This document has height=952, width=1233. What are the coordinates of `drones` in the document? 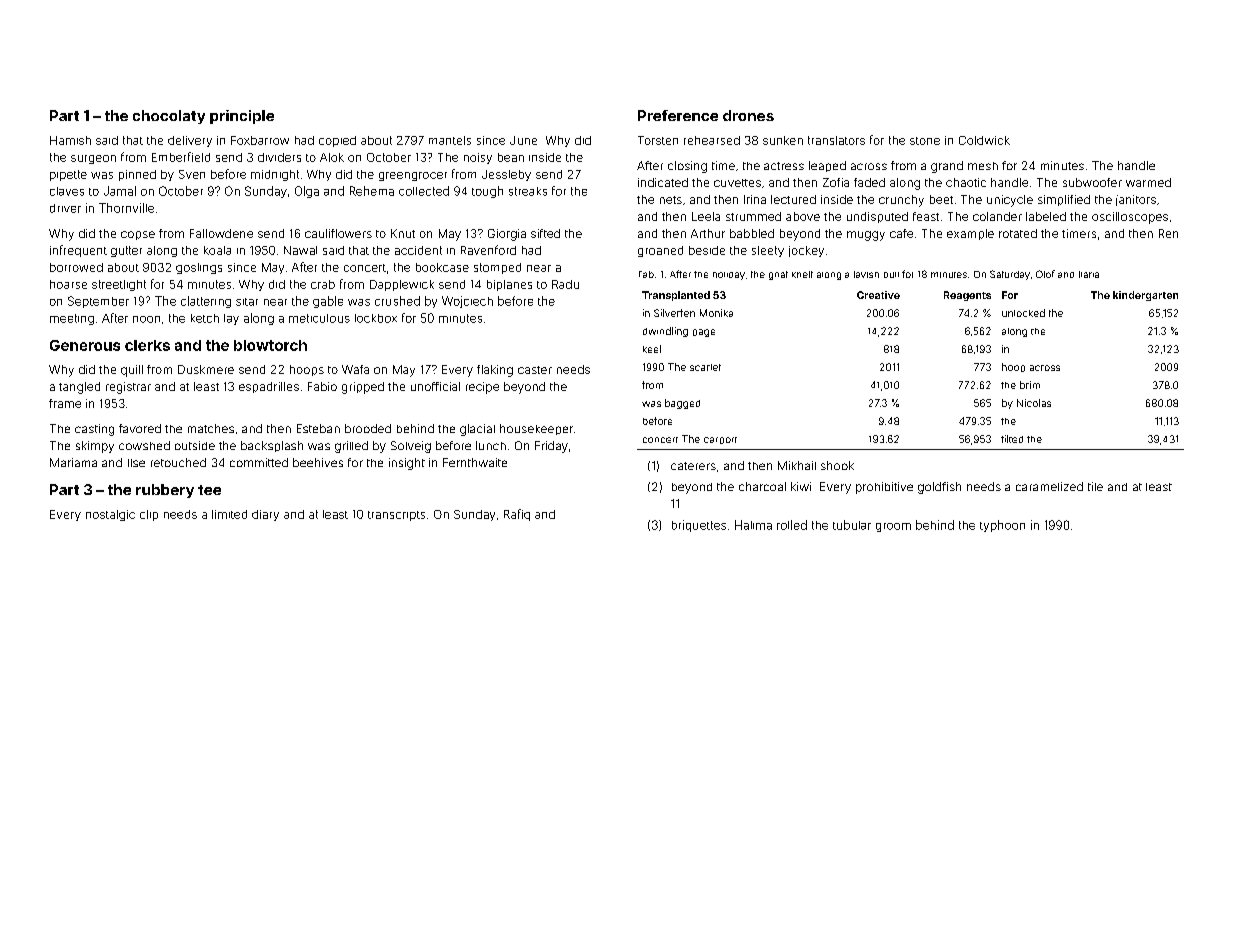 It's located at (748, 115).
